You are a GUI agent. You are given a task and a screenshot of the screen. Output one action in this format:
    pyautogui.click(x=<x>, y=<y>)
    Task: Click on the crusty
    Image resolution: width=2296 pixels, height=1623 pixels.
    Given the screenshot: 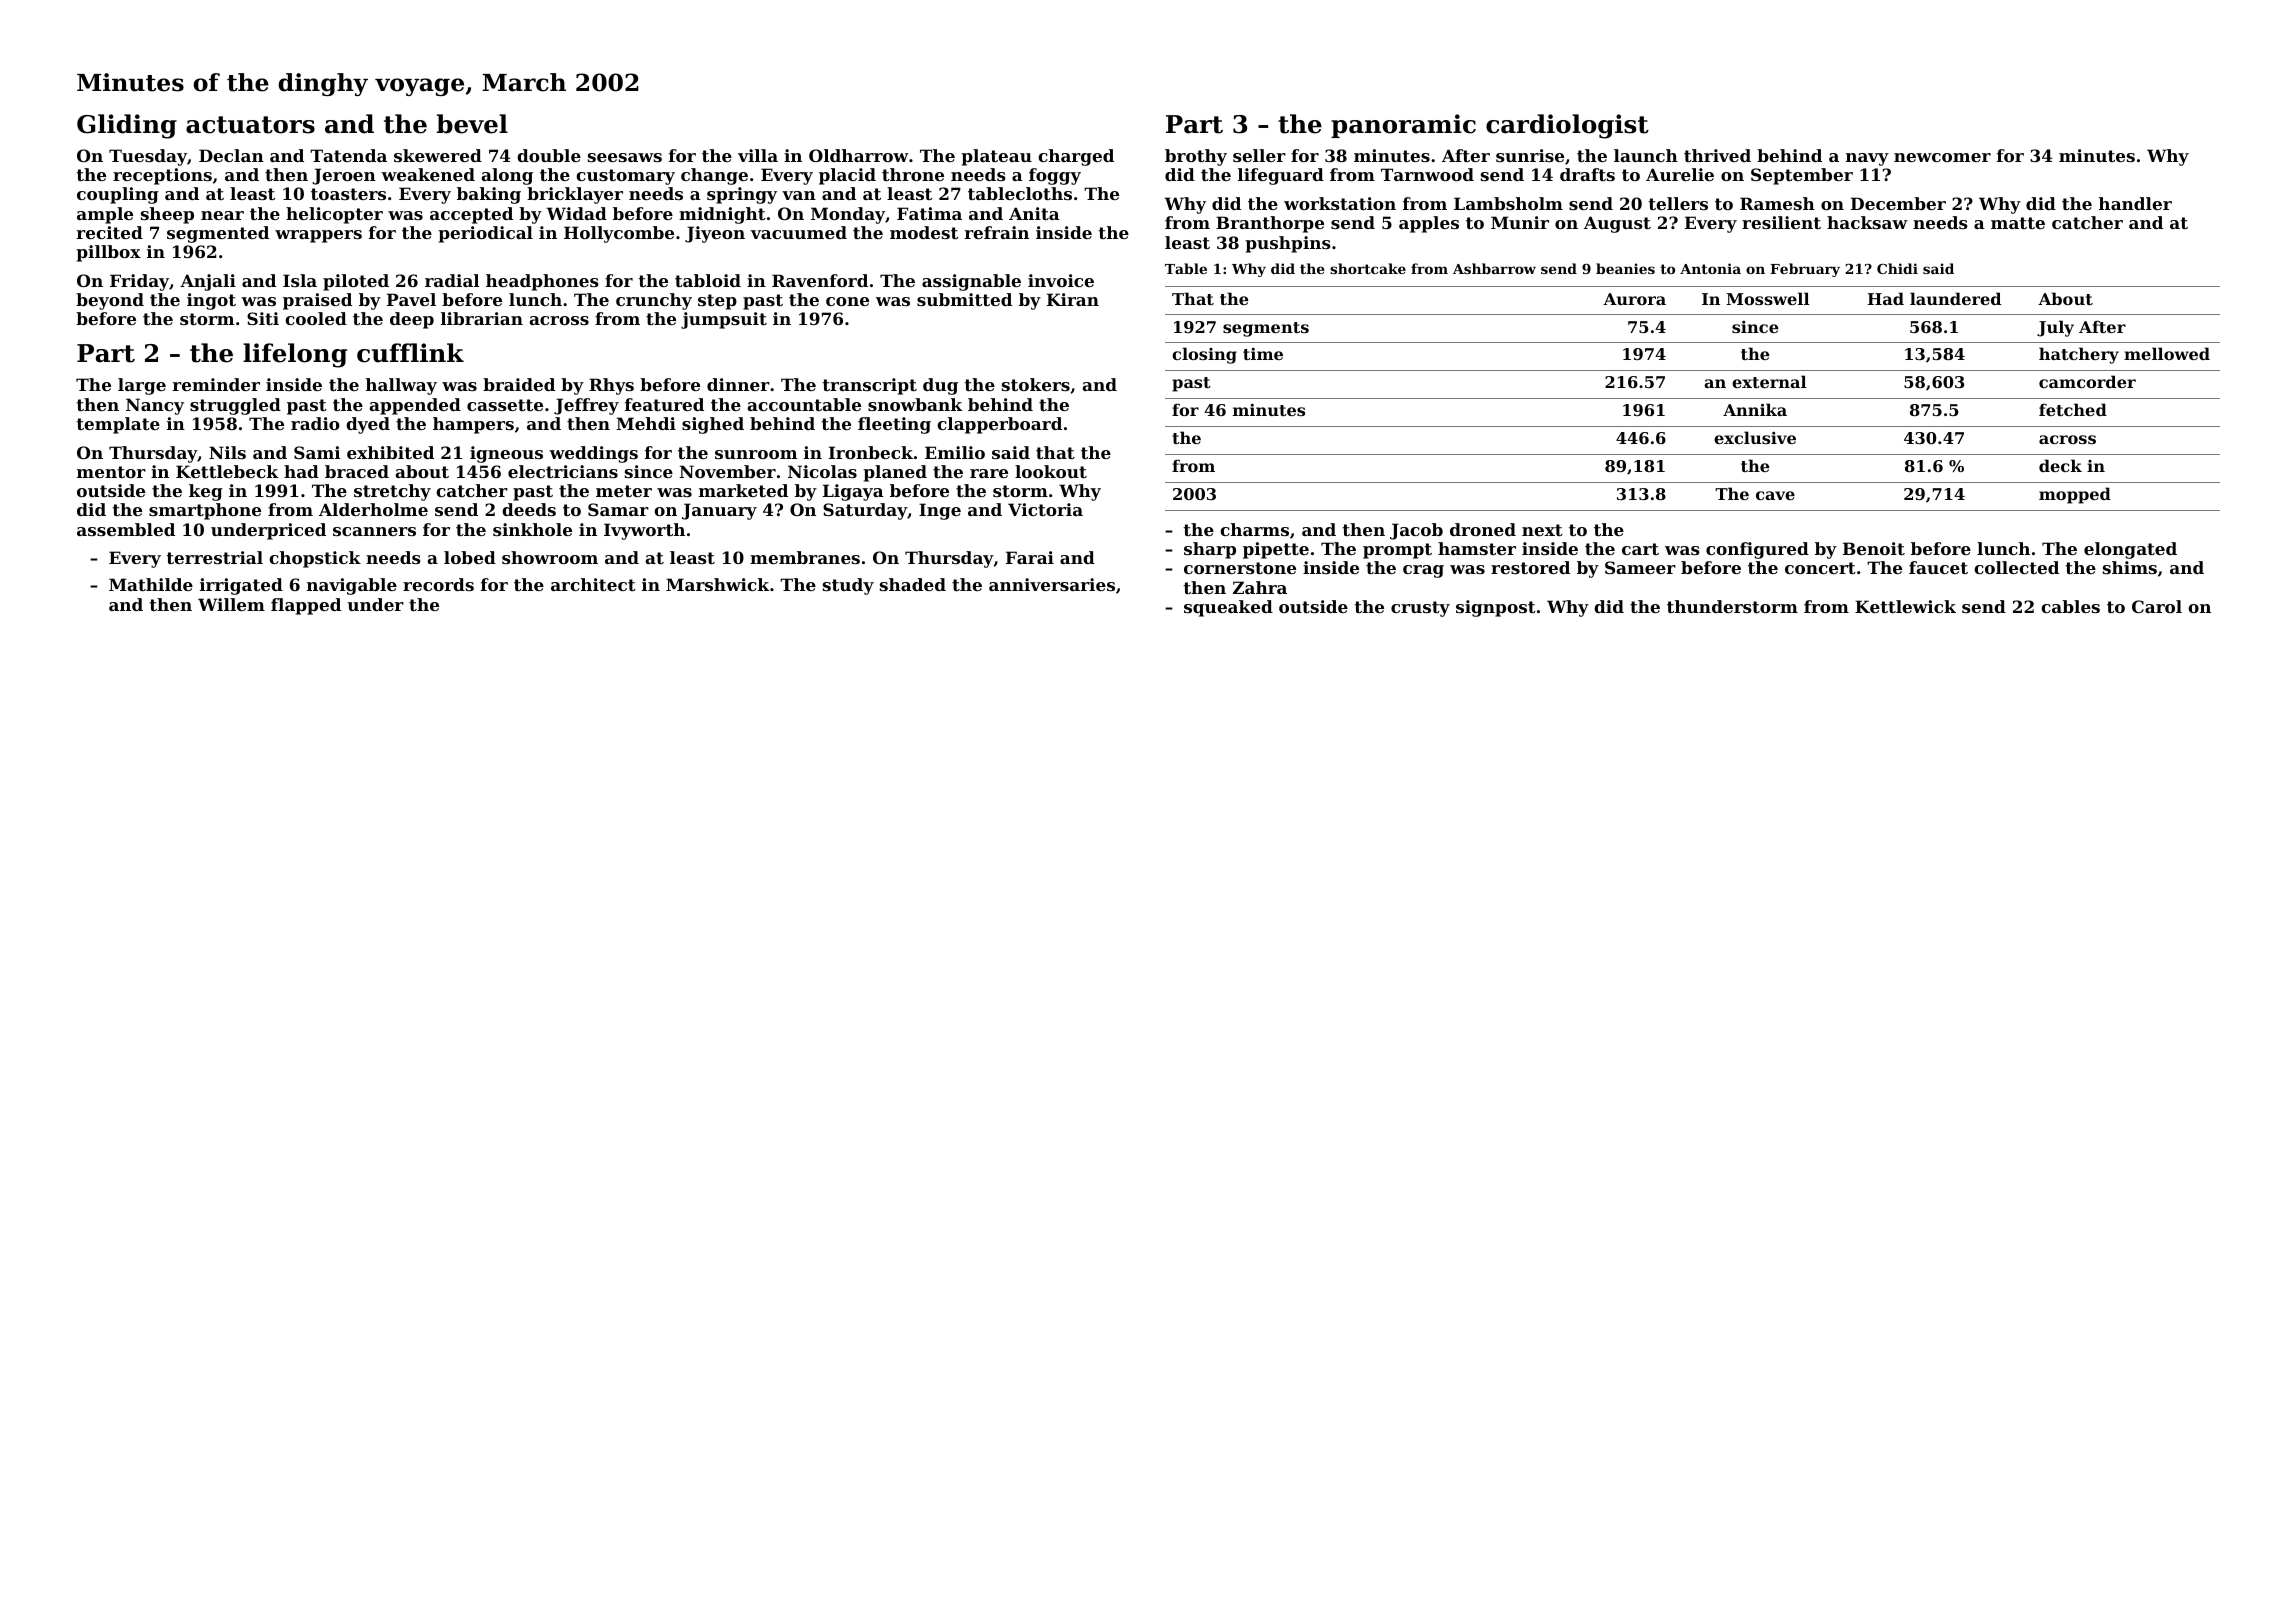 What is the action you would take?
    pyautogui.click(x=1420, y=609)
